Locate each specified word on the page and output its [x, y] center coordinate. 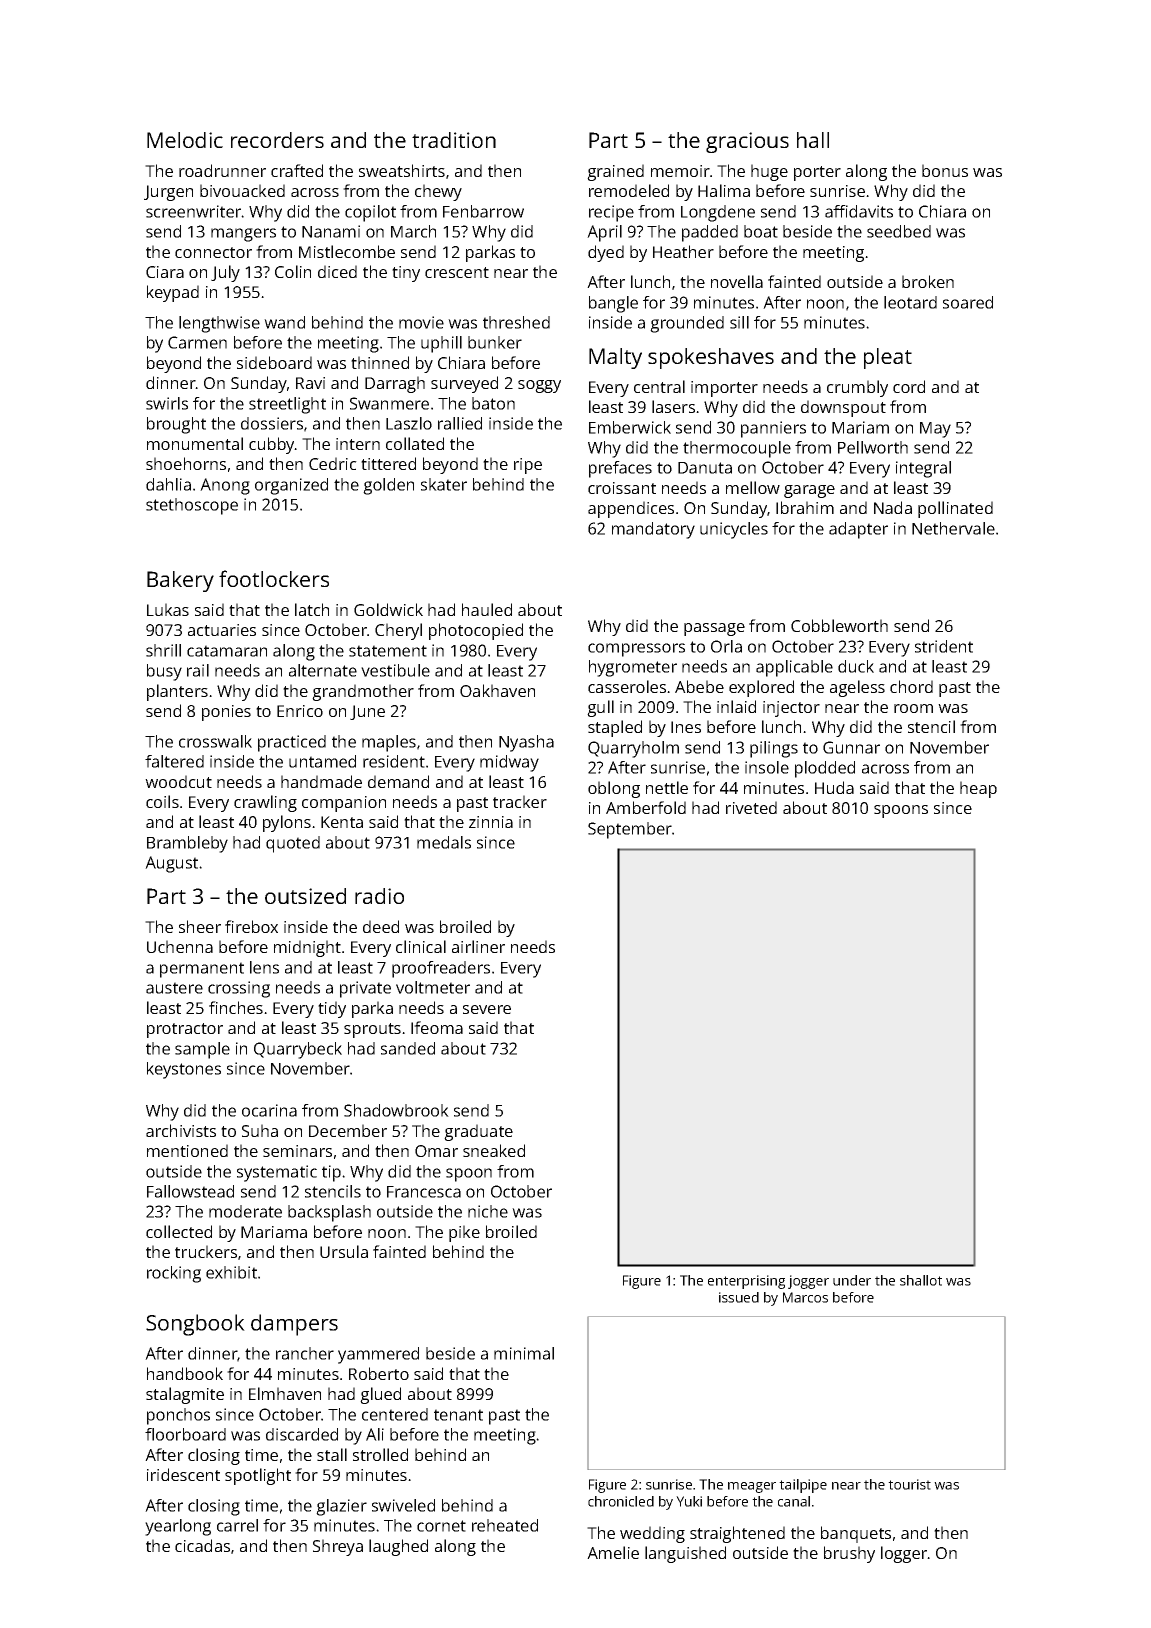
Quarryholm [633, 749]
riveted [751, 807]
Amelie [613, 1552]
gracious [747, 142]
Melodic [185, 140]
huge [769, 172]
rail [198, 670]
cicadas [202, 1545]
